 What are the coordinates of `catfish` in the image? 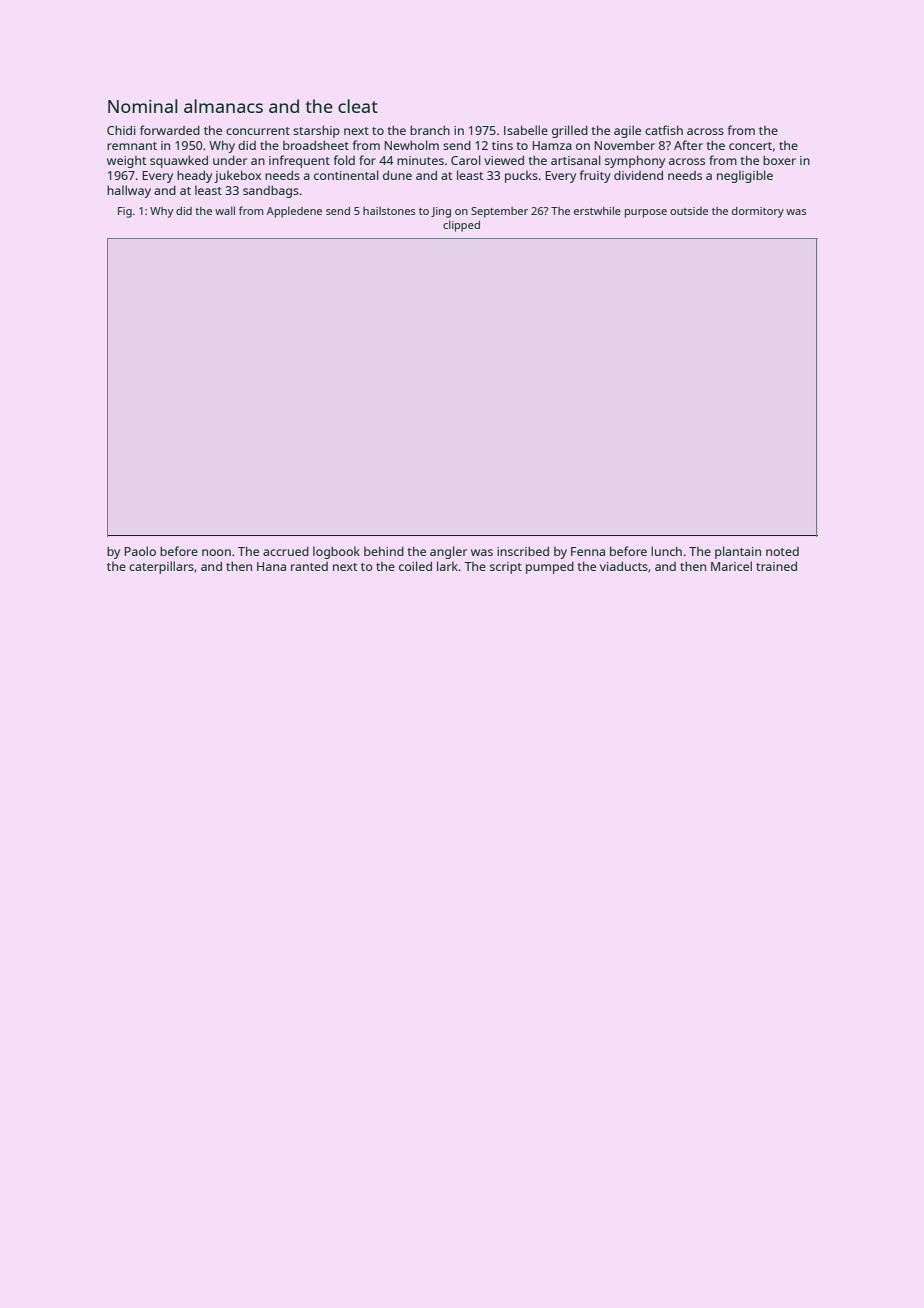 It's located at (664, 130).
